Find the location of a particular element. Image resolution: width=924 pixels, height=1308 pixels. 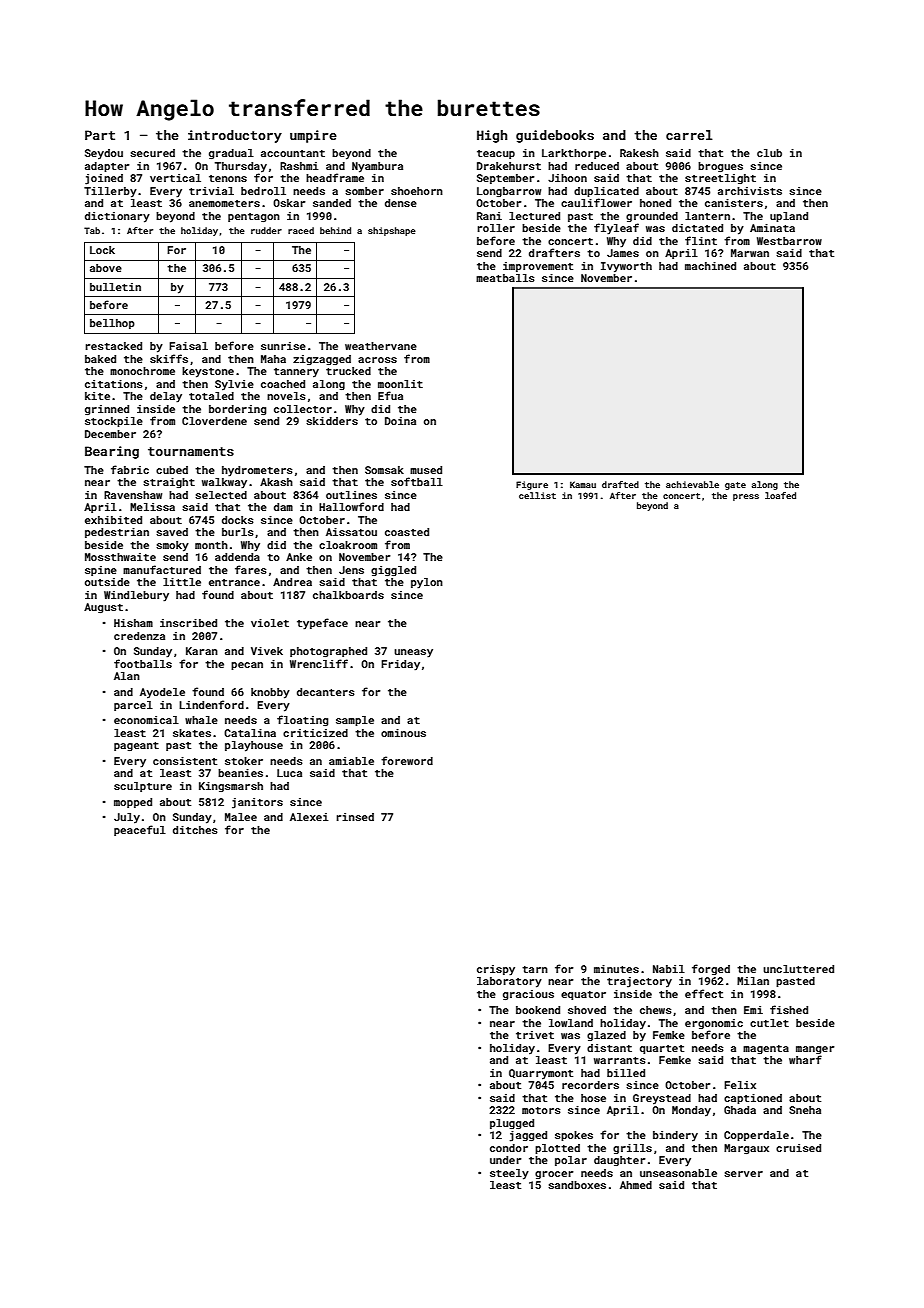

Tillerby is located at coordinates (110, 192).
